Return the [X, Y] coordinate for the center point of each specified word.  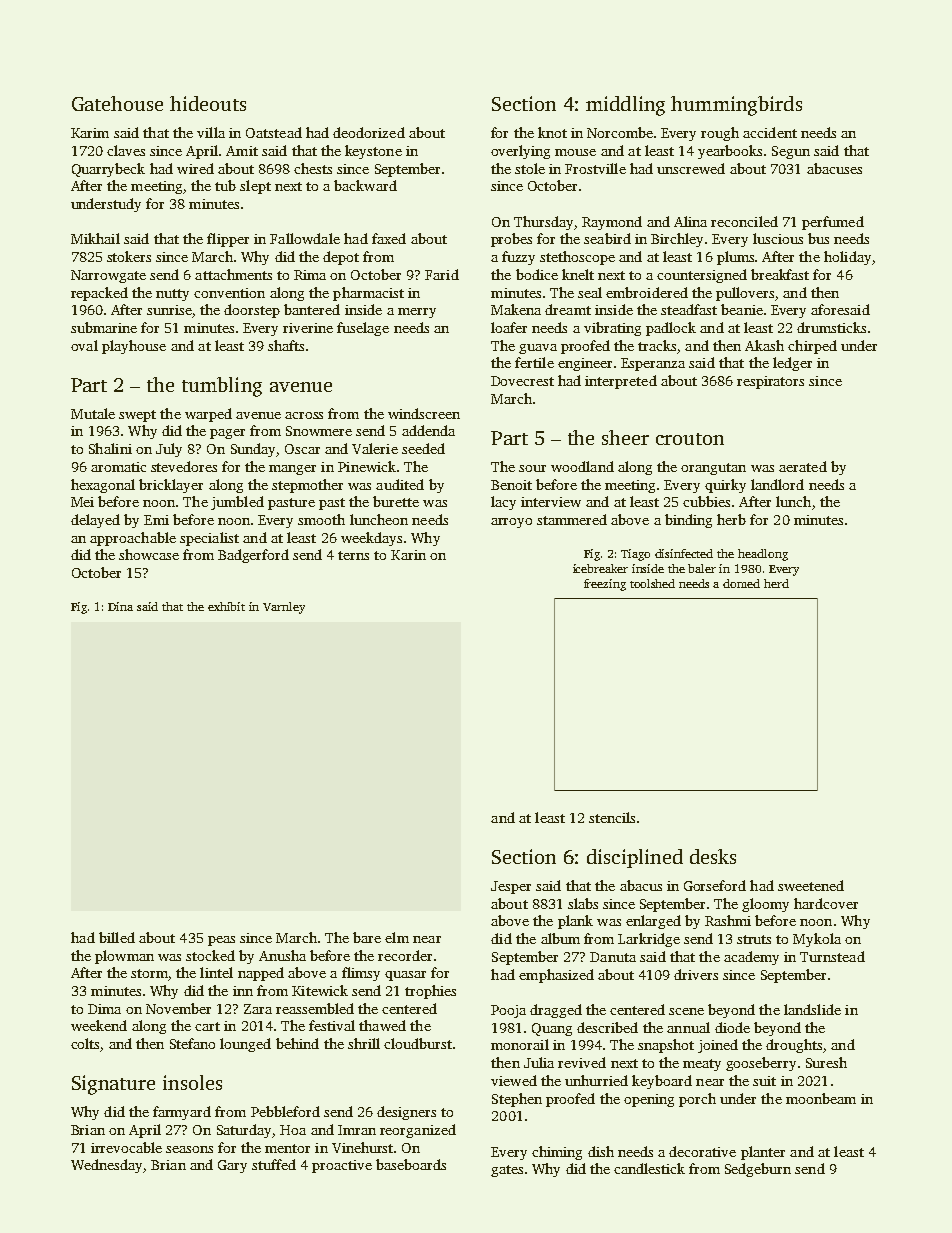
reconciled [744, 221]
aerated [803, 466]
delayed [95, 521]
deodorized [369, 132]
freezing [605, 585]
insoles [192, 1082]
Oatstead [274, 132]
